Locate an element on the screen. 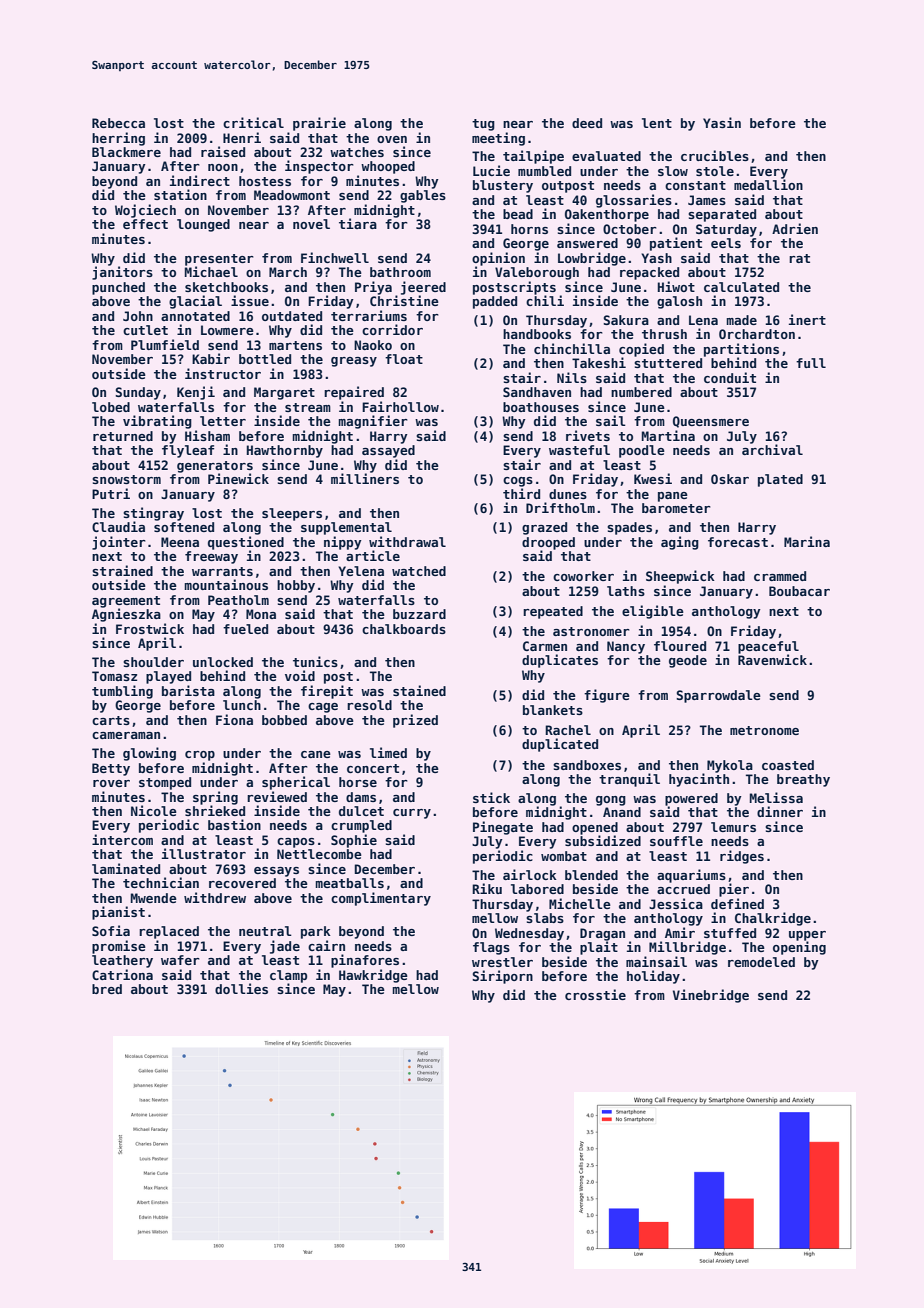 The image size is (924, 1308). wafer is located at coordinates (180, 960).
